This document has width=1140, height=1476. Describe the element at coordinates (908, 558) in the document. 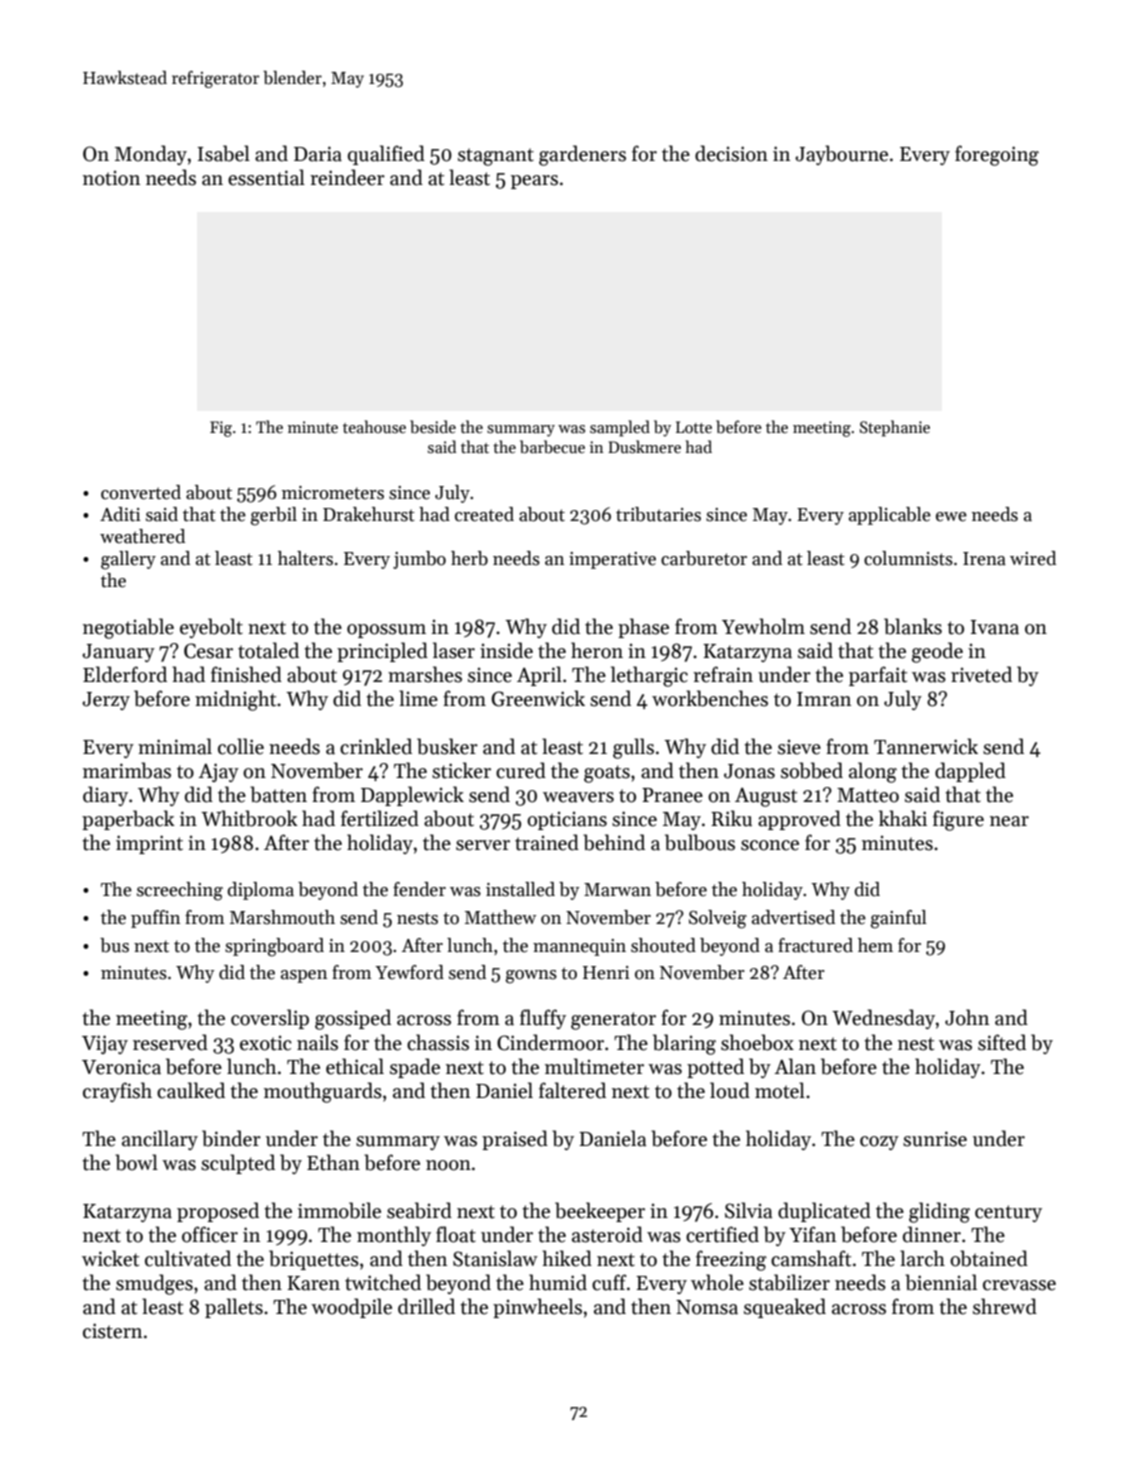

I see `columnists` at that location.
